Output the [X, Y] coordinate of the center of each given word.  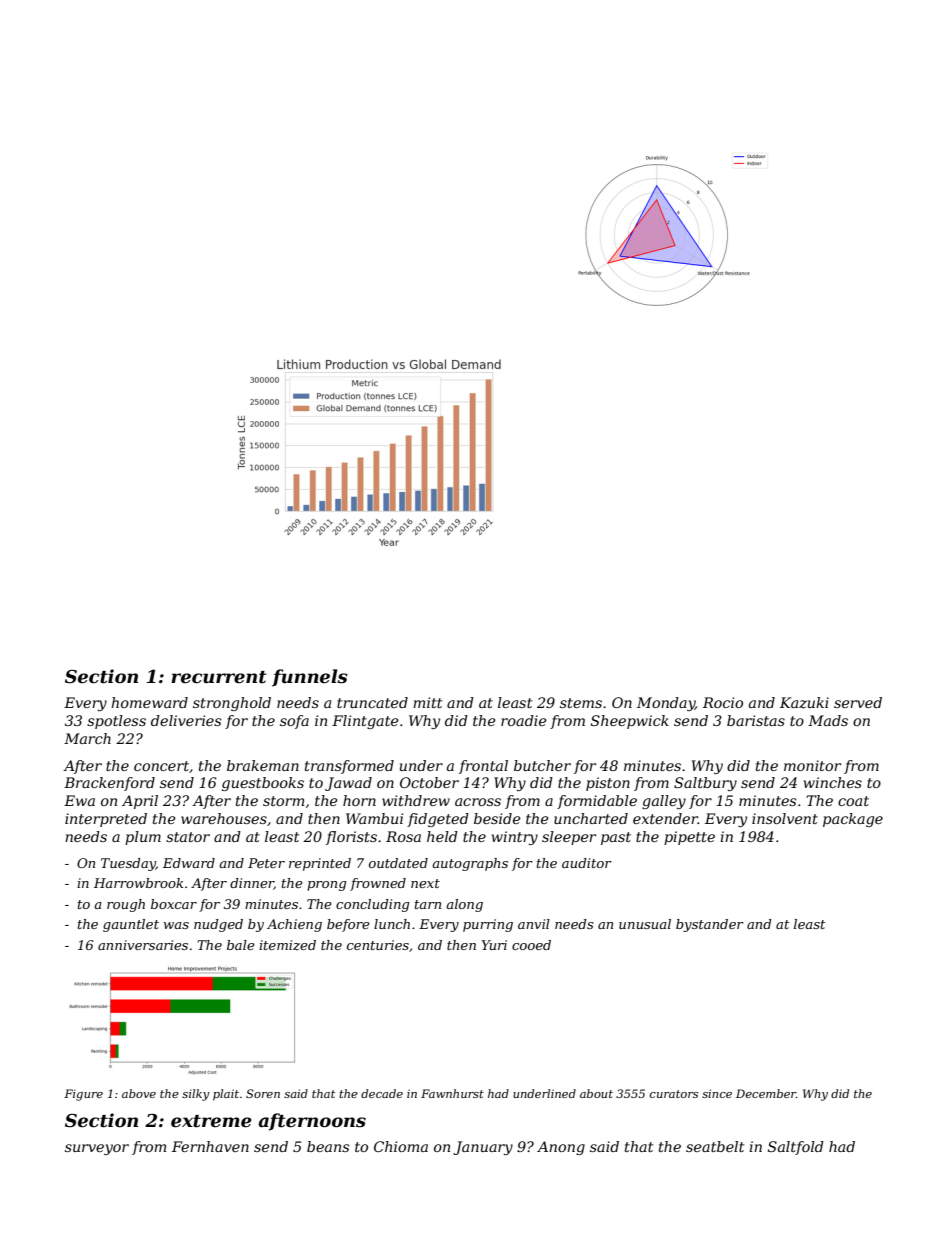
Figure [83, 1095]
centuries [378, 945]
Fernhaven [210, 1146]
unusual [645, 924]
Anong [561, 1148]
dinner [252, 884]
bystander [710, 925]
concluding [372, 905]
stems [581, 703]
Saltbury [705, 784]
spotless [116, 722]
